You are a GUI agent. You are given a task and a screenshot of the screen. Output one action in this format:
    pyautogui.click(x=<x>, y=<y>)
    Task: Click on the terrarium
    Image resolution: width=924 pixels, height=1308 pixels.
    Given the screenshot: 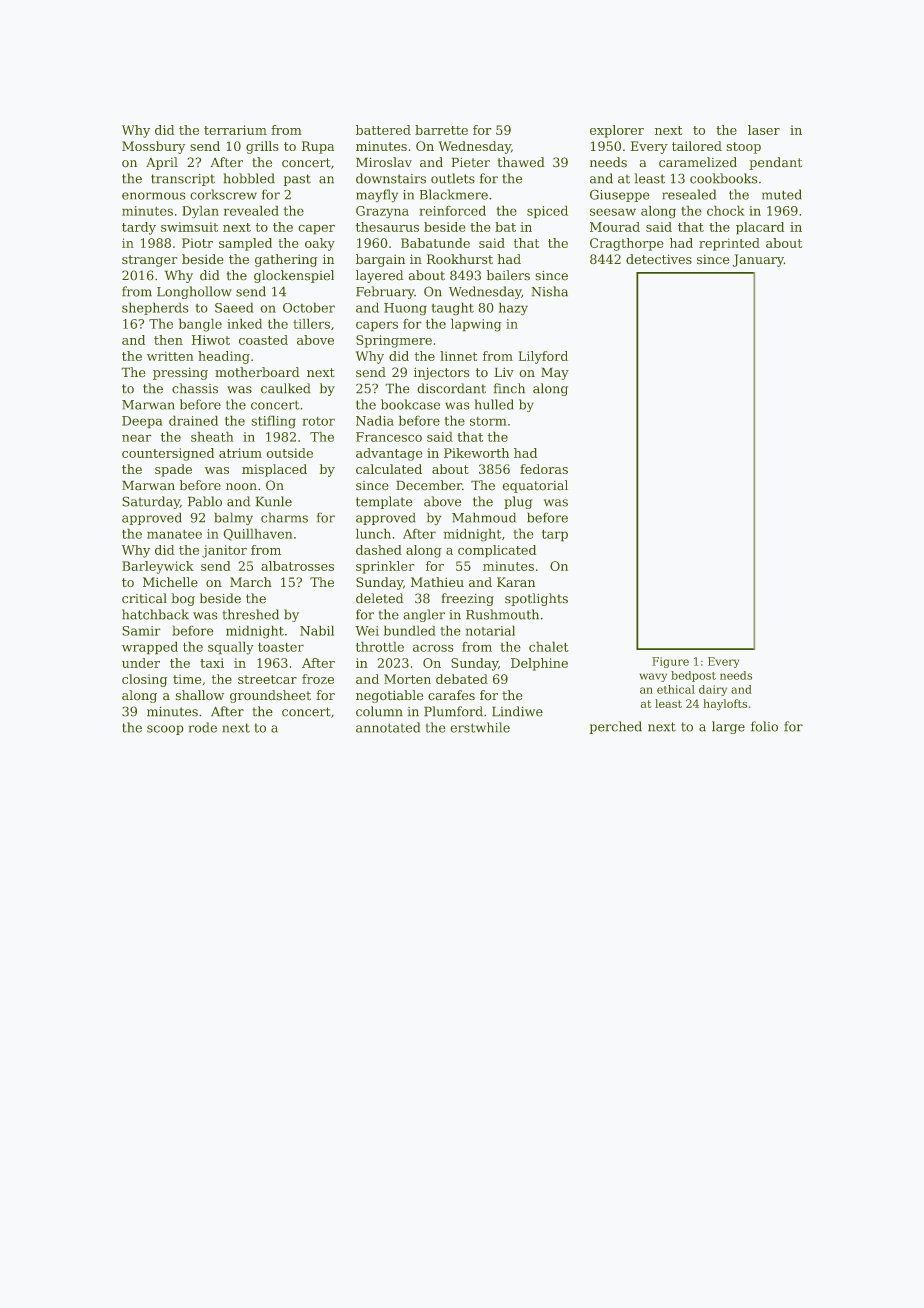 What is the action you would take?
    pyautogui.click(x=235, y=130)
